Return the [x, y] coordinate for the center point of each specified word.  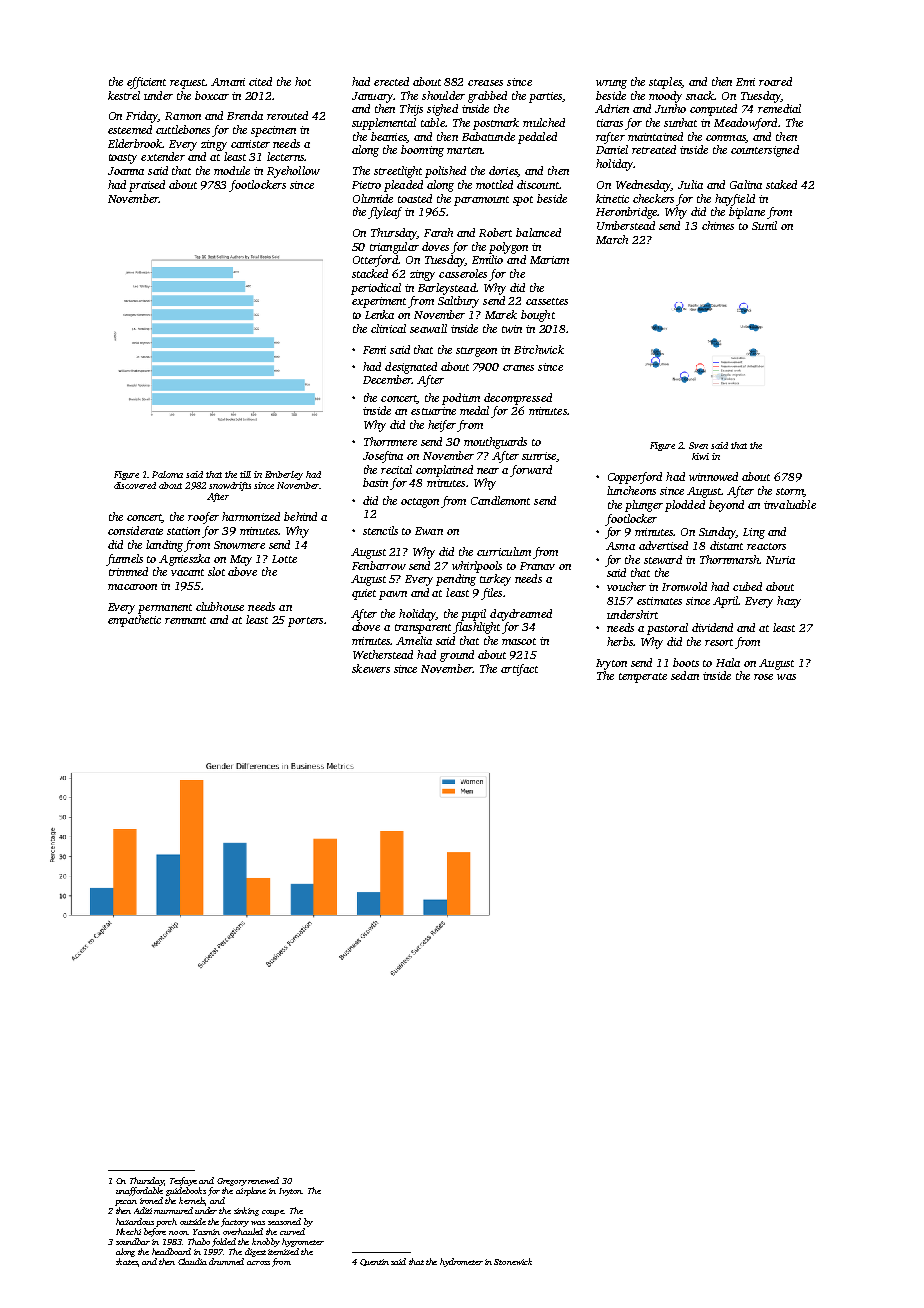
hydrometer [461, 1262]
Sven [698, 445]
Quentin [374, 1262]
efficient [146, 83]
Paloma [167, 474]
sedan [685, 675]
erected [391, 81]
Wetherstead [383, 654]
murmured [173, 1210]
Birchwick [539, 349]
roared [775, 81]
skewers [371, 668]
